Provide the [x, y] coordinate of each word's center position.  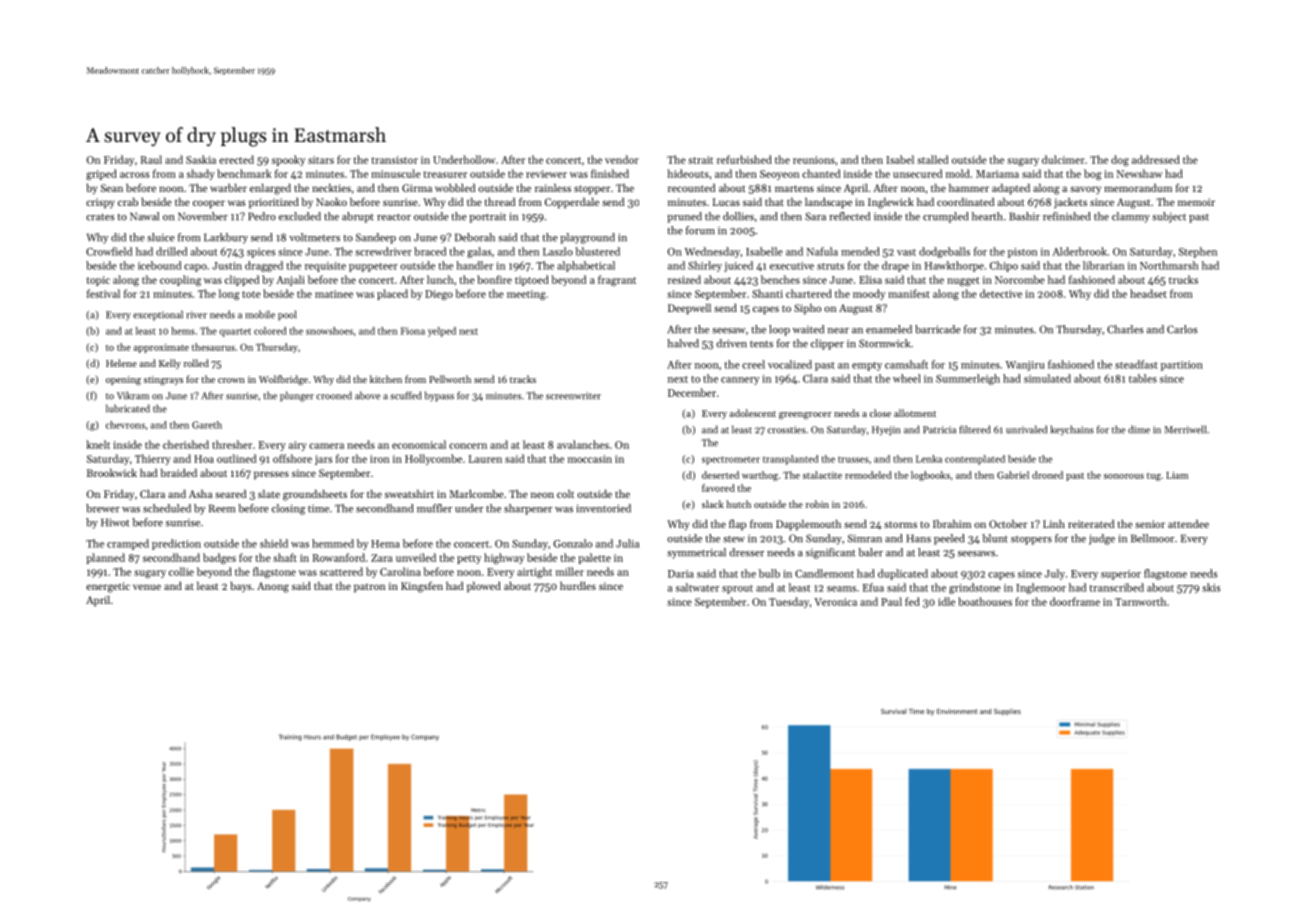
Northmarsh [1169, 265]
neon [542, 495]
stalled [932, 159]
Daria [681, 574]
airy [298, 446]
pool [287, 315]
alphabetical [586, 266]
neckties [331, 188]
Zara [381, 558]
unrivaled [1026, 429]
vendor [622, 159]
